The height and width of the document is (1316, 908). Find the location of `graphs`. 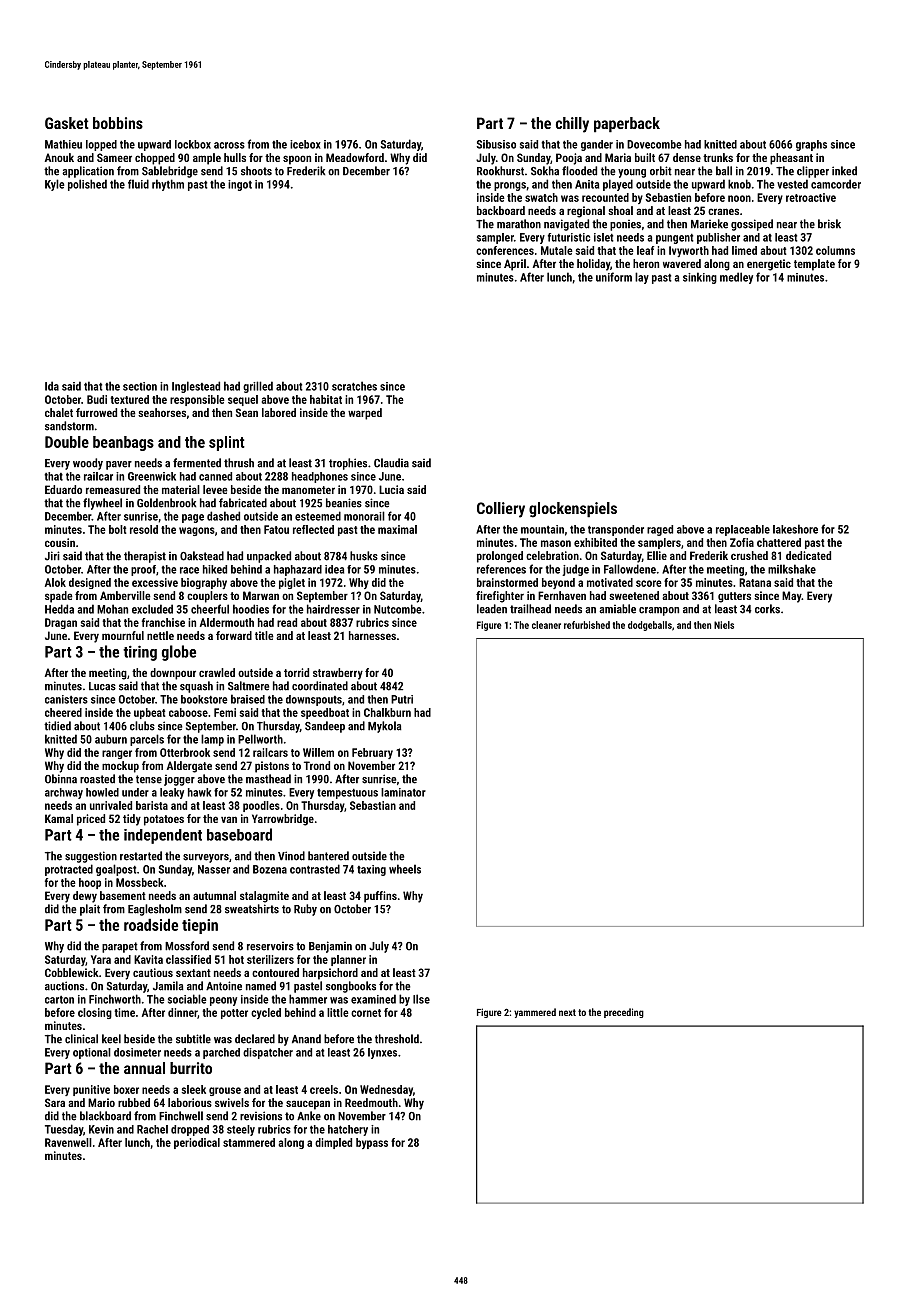

graphs is located at coordinates (811, 145).
